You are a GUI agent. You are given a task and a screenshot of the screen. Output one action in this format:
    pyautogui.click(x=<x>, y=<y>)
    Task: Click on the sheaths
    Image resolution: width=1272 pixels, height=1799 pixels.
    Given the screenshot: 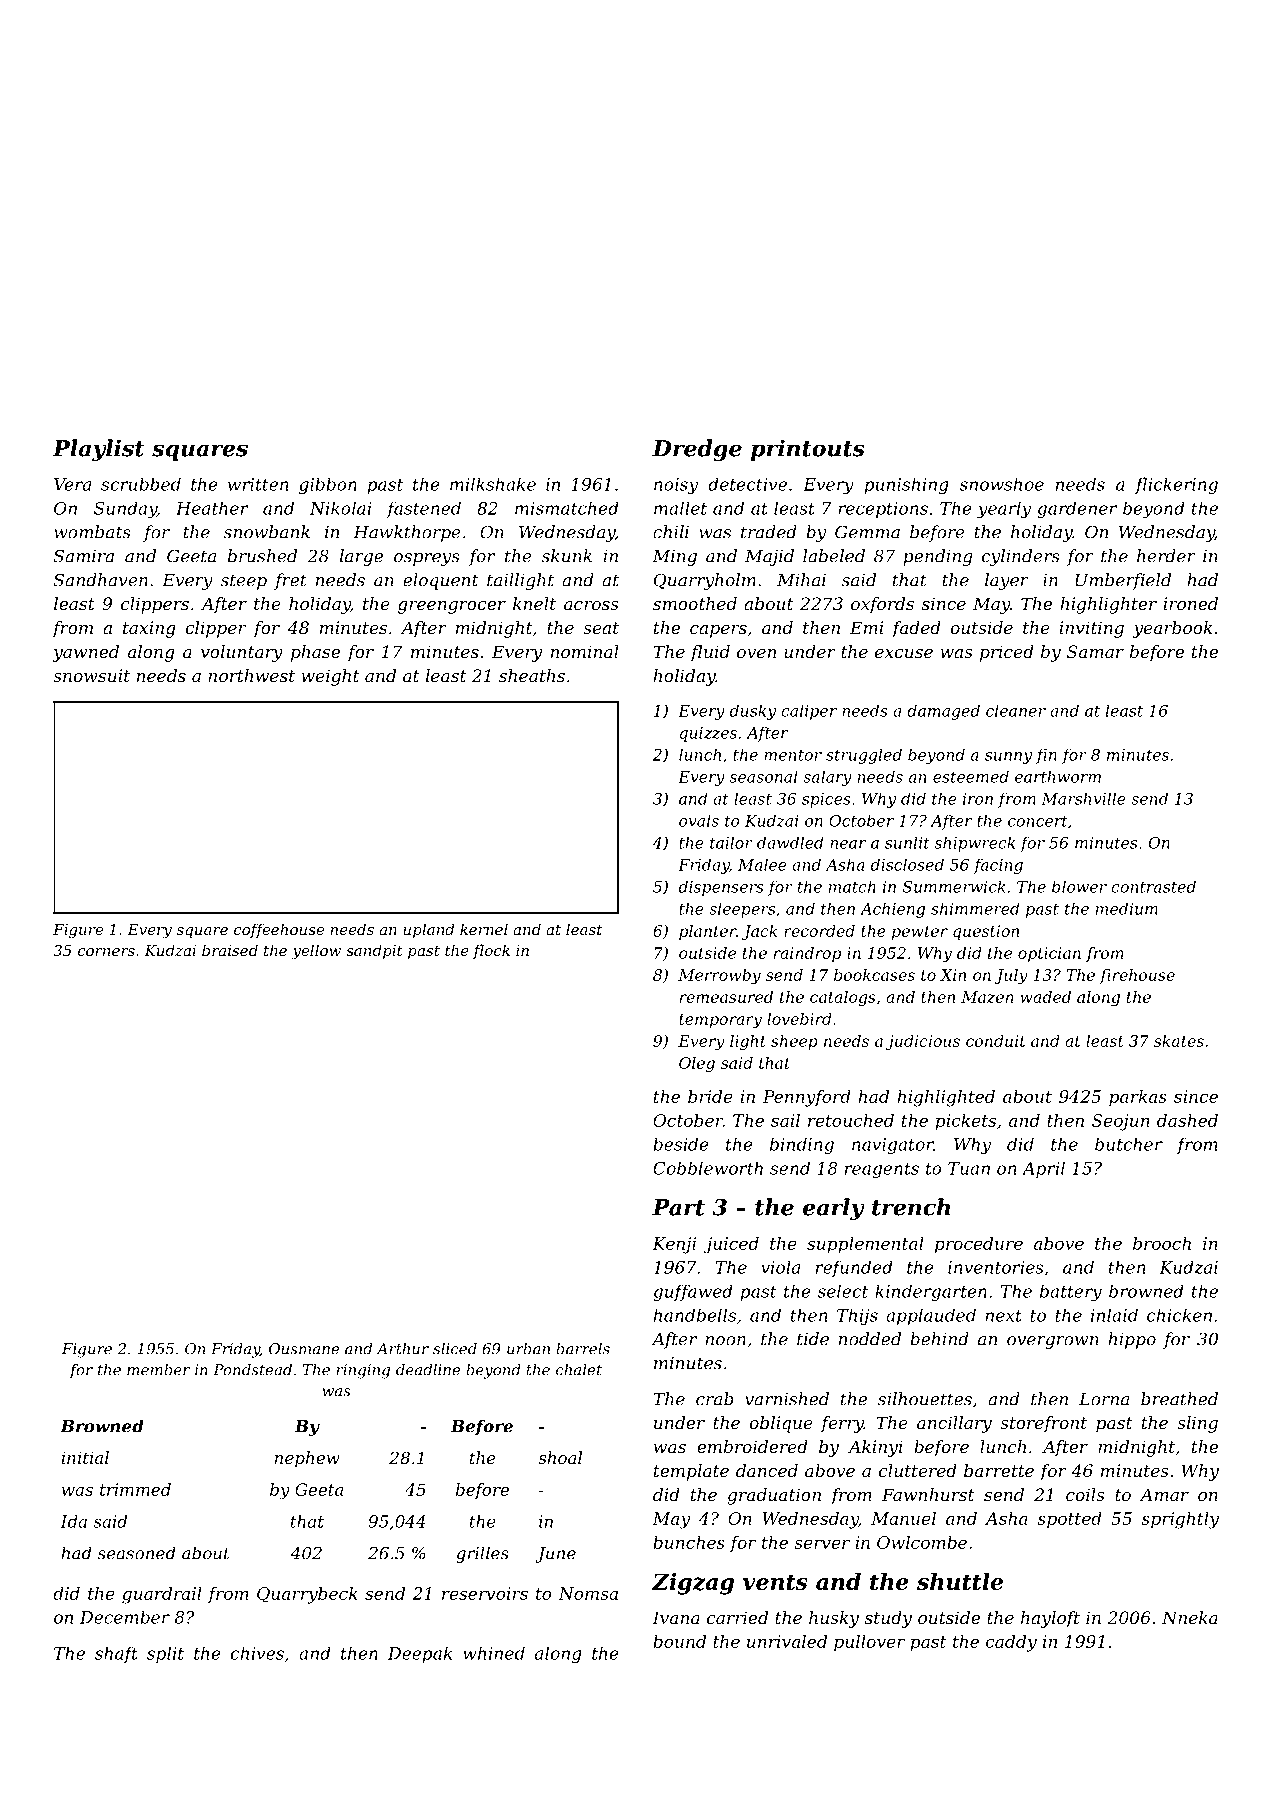 What is the action you would take?
    pyautogui.click(x=532, y=675)
